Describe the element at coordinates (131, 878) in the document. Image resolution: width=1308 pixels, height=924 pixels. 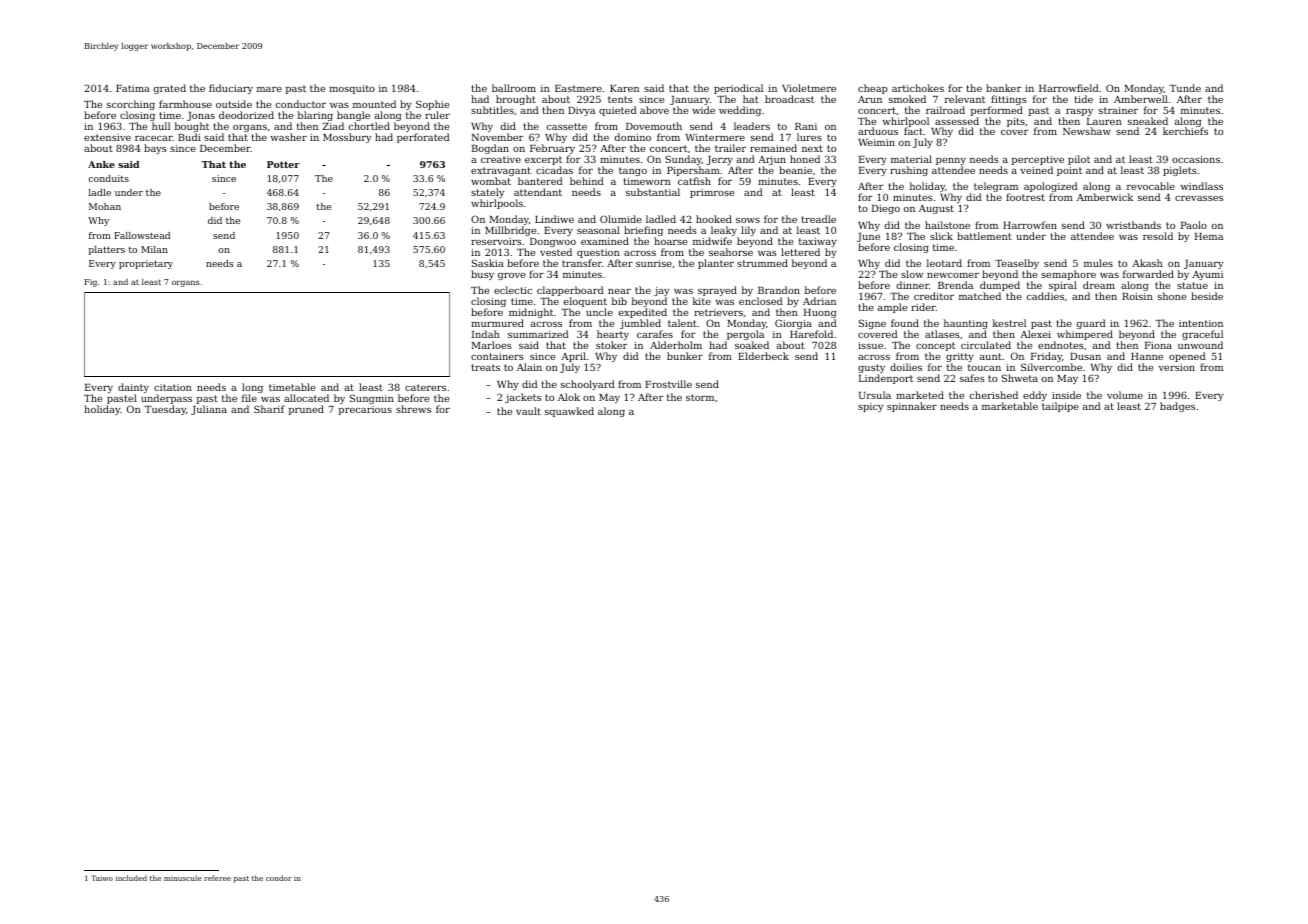
I see `included` at that location.
